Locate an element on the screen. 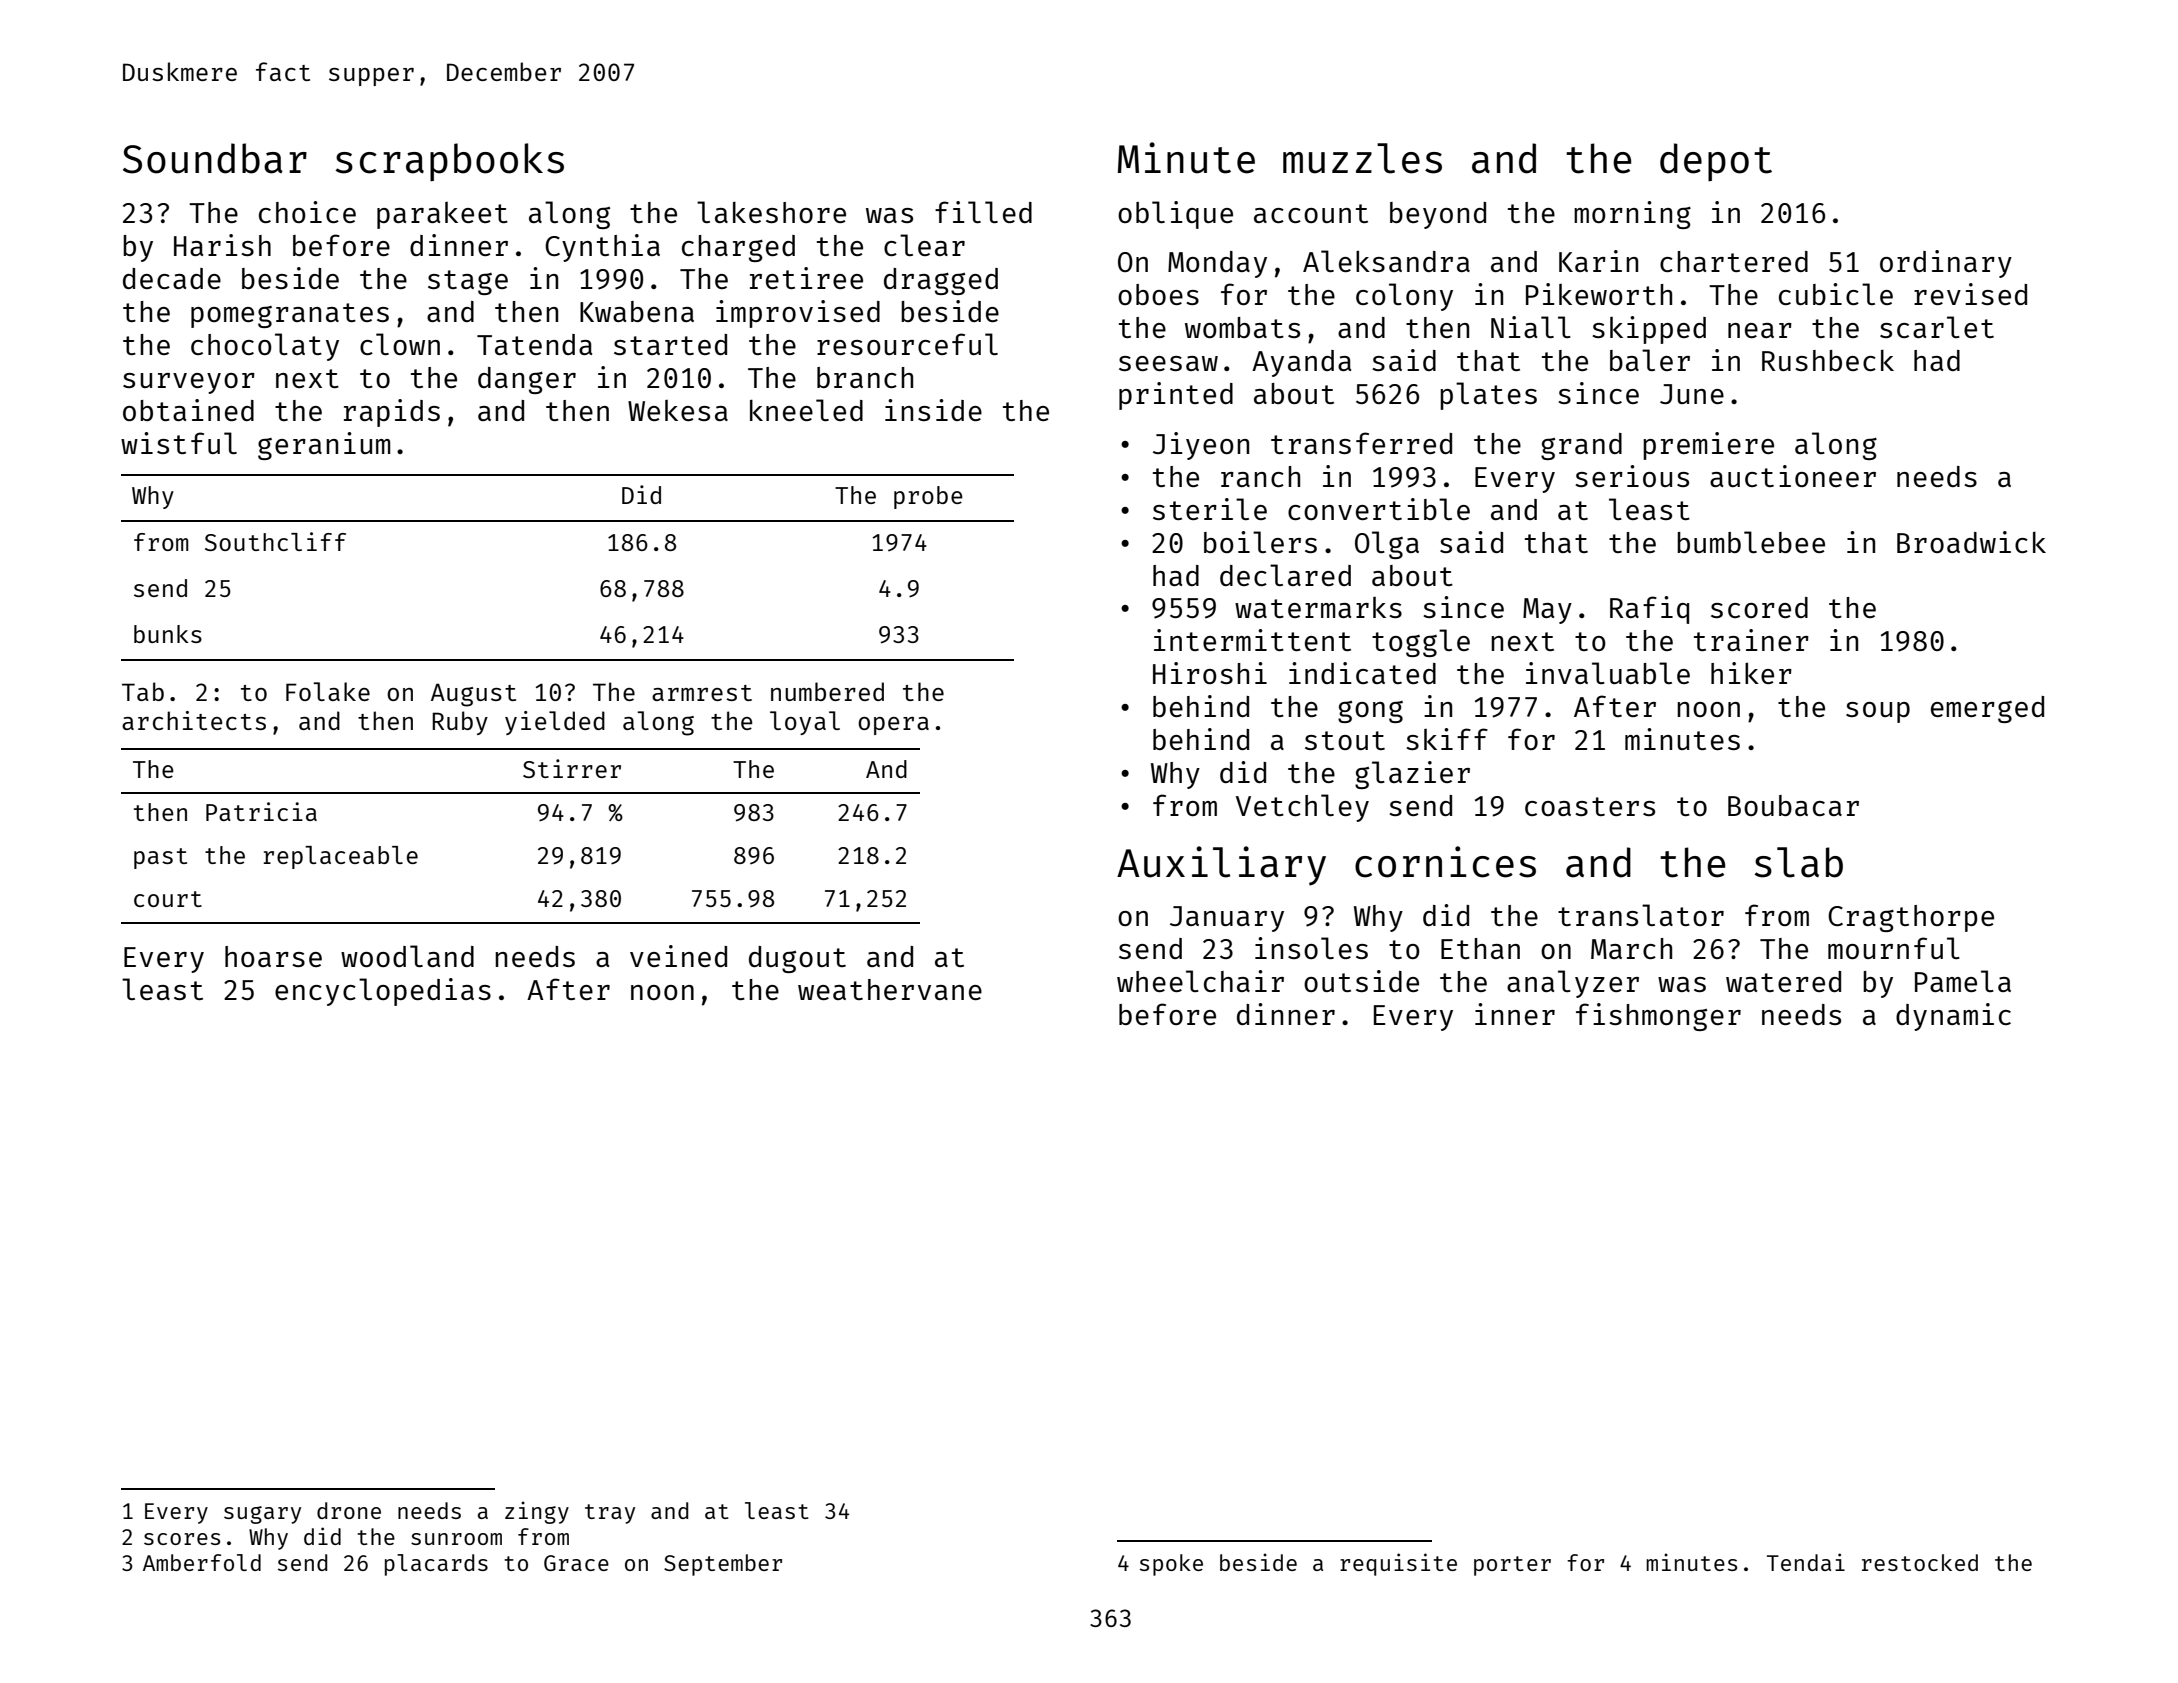  slab is located at coordinates (1798, 862).
